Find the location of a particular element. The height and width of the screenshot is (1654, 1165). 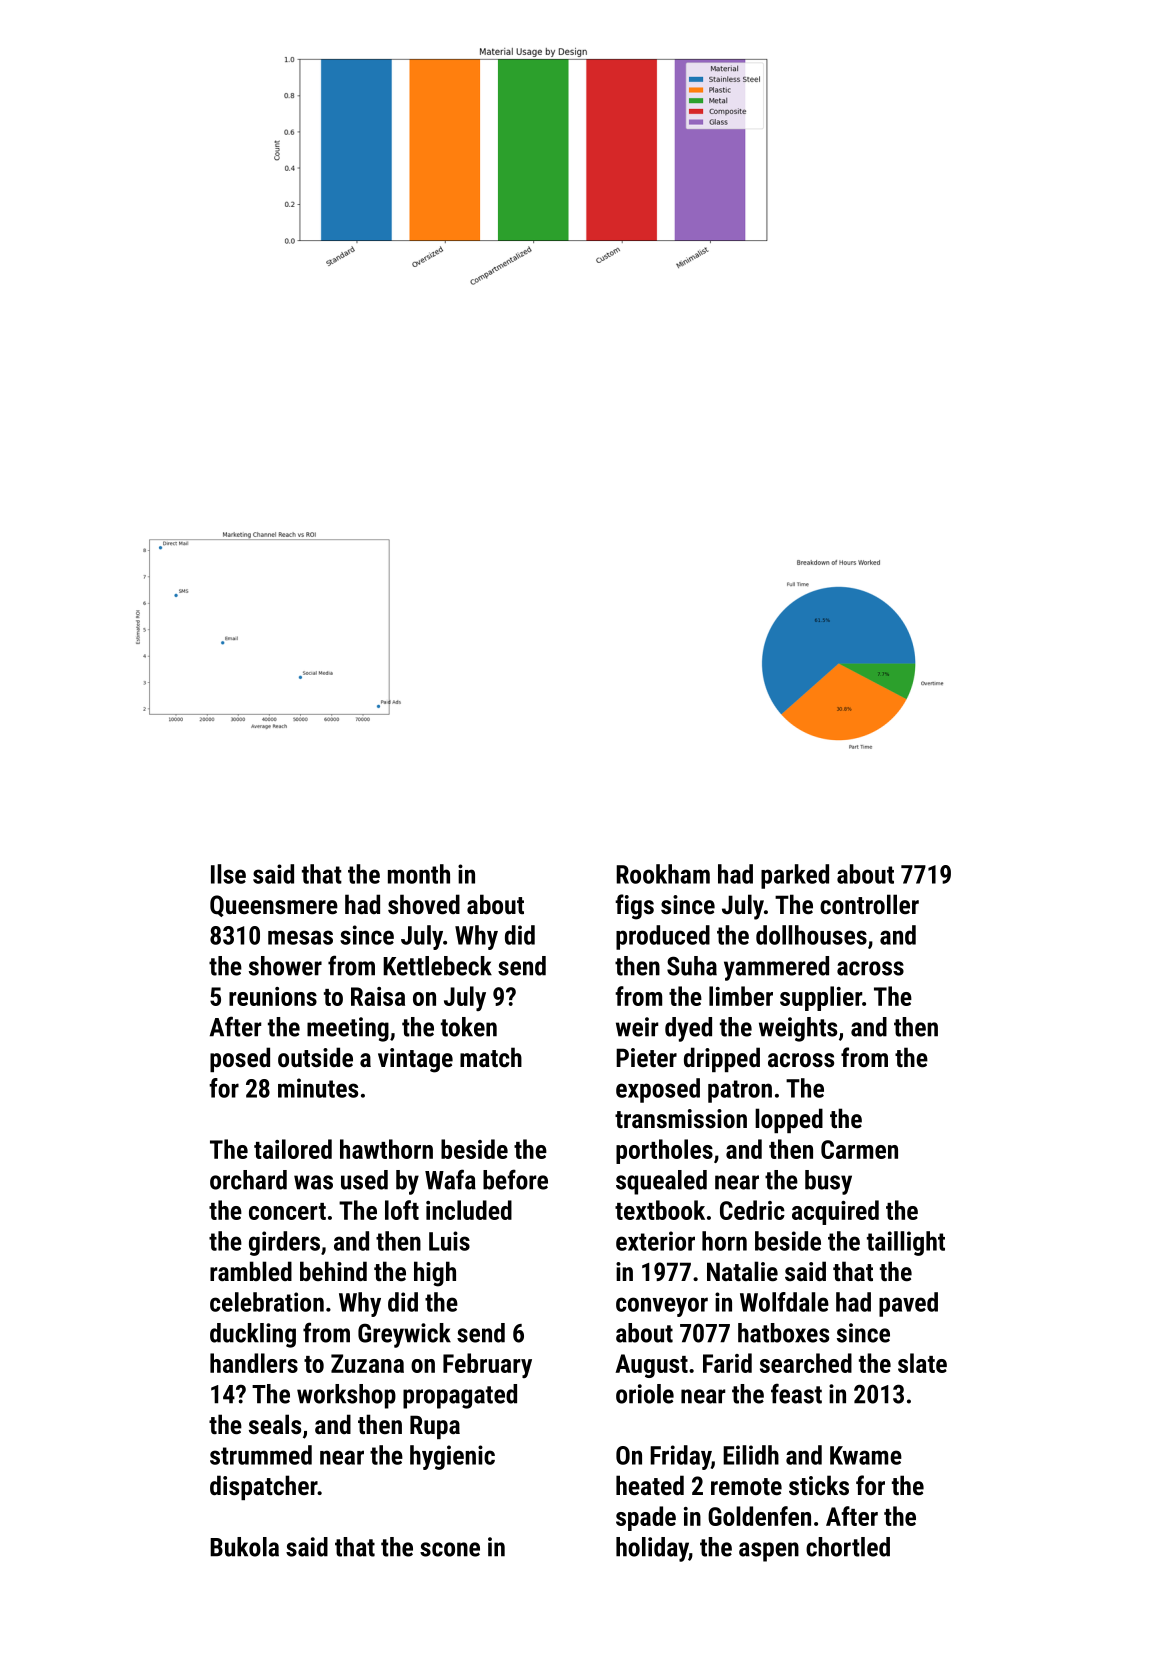

before is located at coordinates (515, 1179).
